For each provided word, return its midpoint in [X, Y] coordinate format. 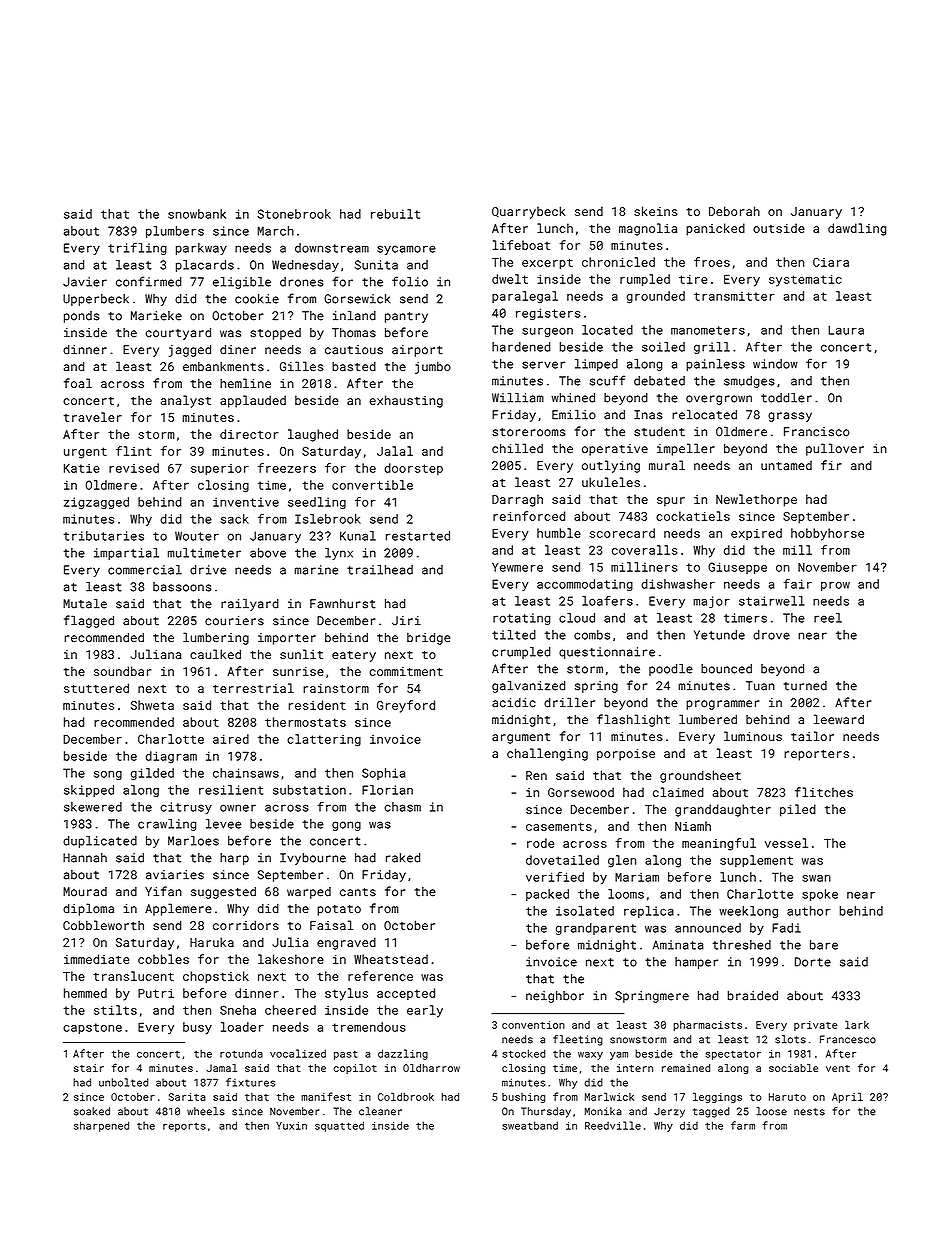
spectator [733, 1055]
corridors [246, 925]
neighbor [555, 997]
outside [779, 228]
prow [835, 586]
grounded [655, 297]
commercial [145, 570]
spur [671, 502]
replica [649, 912]
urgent [85, 453]
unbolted [123, 1082]
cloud [577, 618]
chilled [517, 448]
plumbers [175, 232]
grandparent [596, 929]
